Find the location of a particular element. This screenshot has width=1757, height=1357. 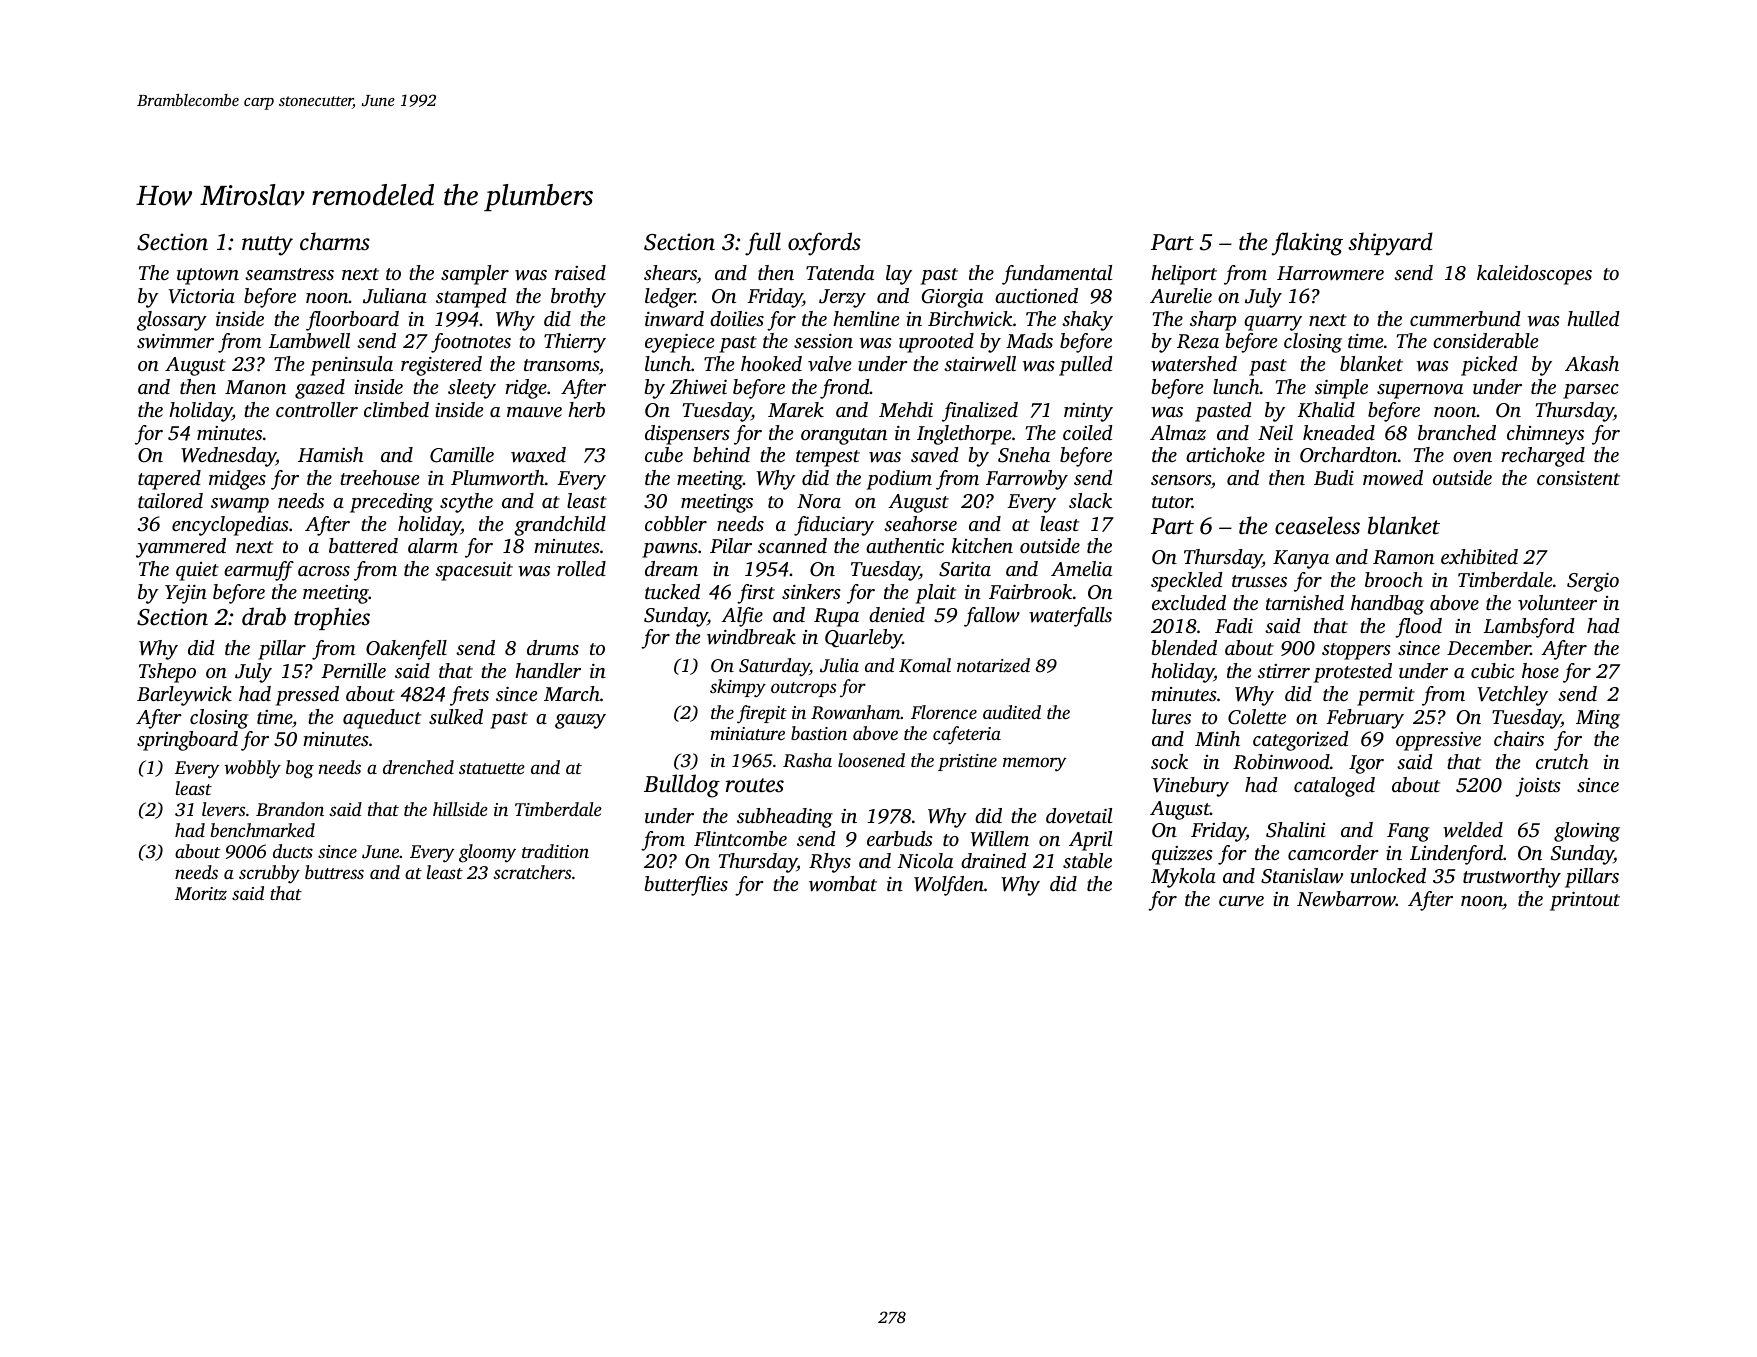

charms is located at coordinates (335, 241).
